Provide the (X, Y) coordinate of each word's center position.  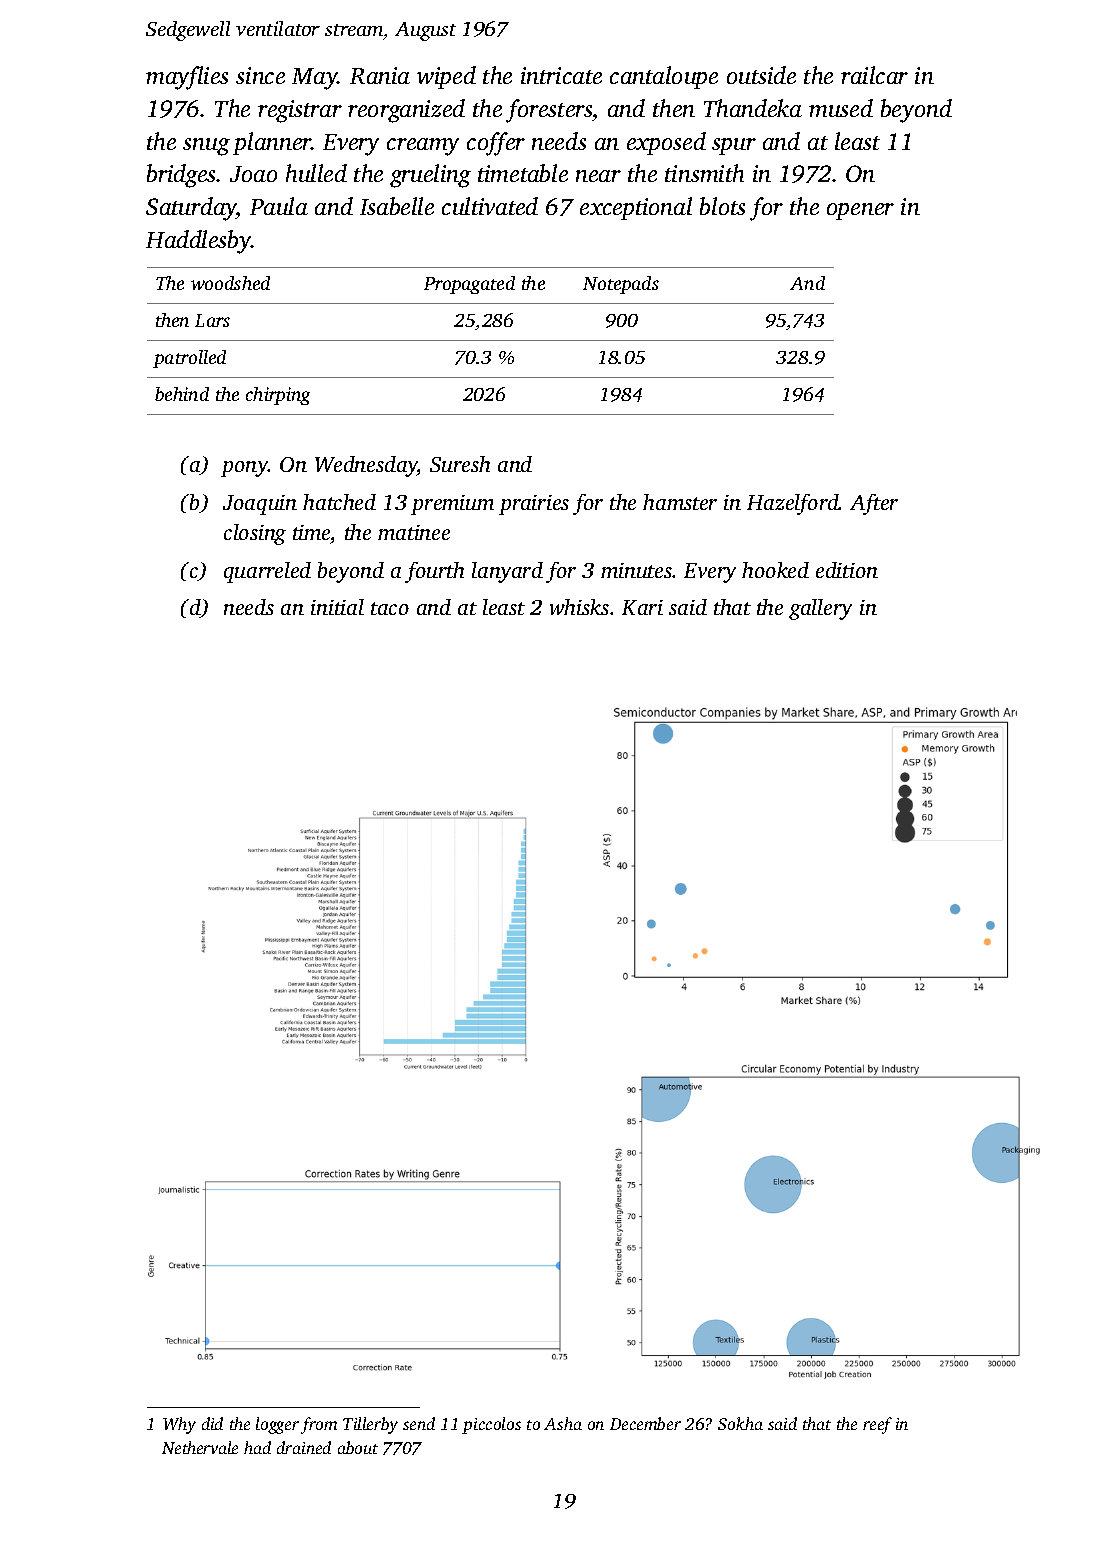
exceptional (636, 208)
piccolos (491, 1425)
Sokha (740, 1423)
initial (337, 607)
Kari (642, 607)
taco (390, 608)
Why (179, 1425)
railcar (874, 75)
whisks (579, 607)
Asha (563, 1423)
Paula (279, 206)
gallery (820, 609)
